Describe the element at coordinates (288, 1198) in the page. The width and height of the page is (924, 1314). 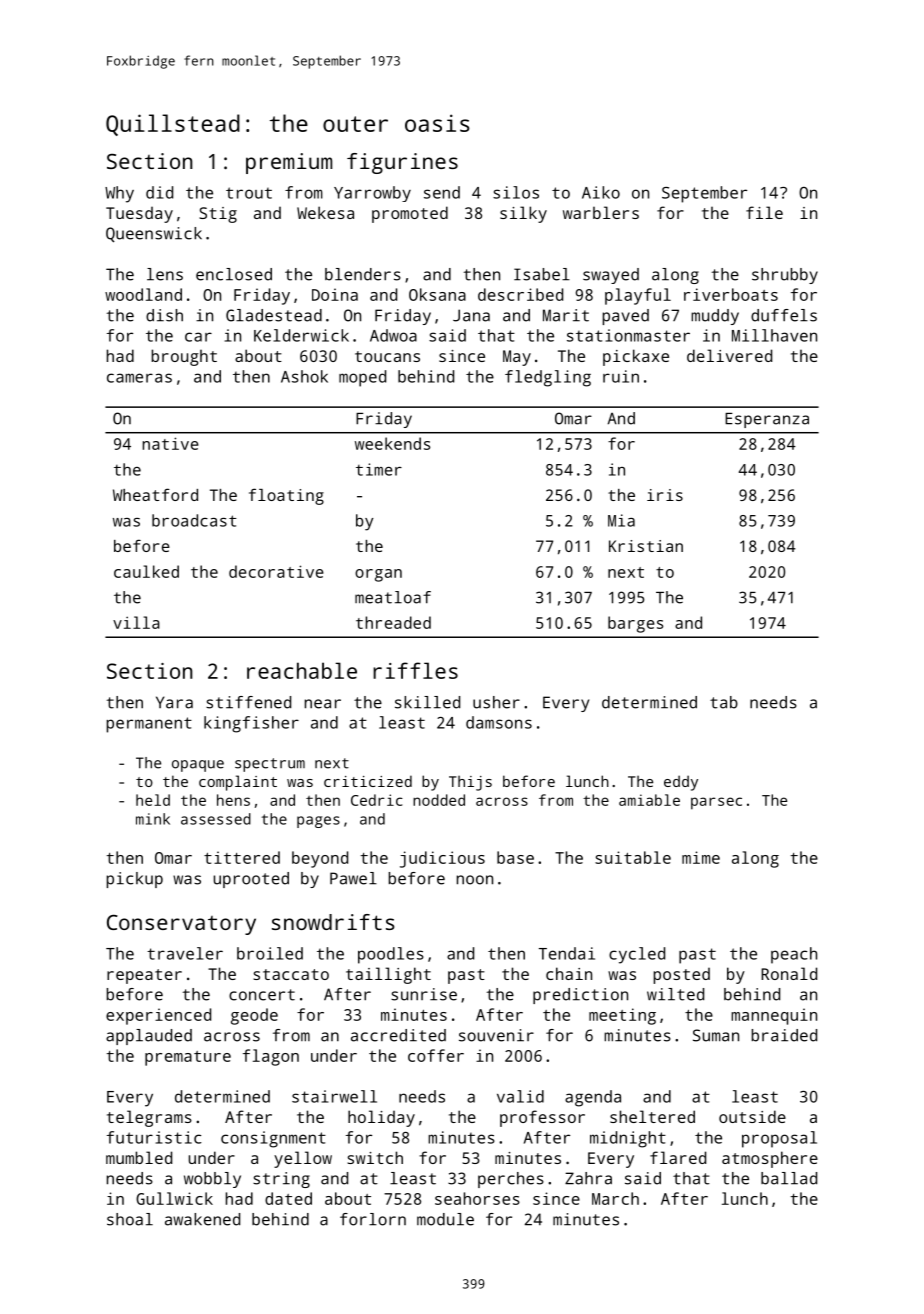
I see `dated` at that location.
